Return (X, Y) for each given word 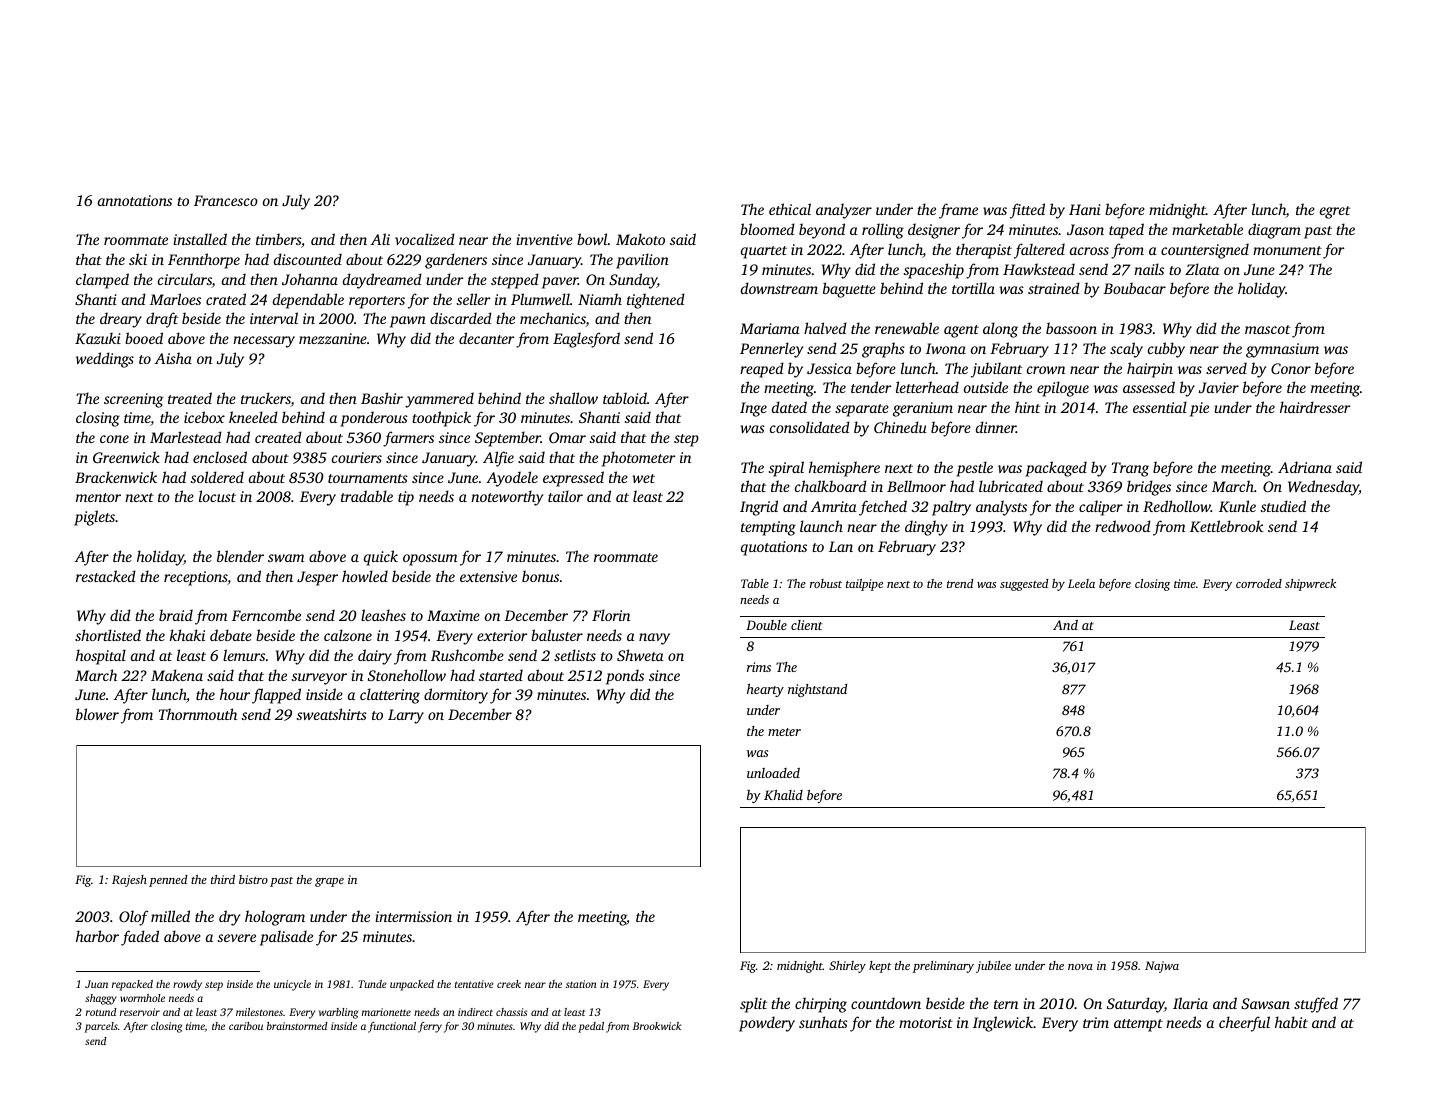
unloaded (773, 773)
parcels (101, 1027)
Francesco (226, 200)
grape (329, 882)
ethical (790, 209)
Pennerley (771, 350)
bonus (540, 576)
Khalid (783, 795)
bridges (1149, 488)
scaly (1126, 350)
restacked (106, 576)
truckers (266, 399)
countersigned (1205, 251)
